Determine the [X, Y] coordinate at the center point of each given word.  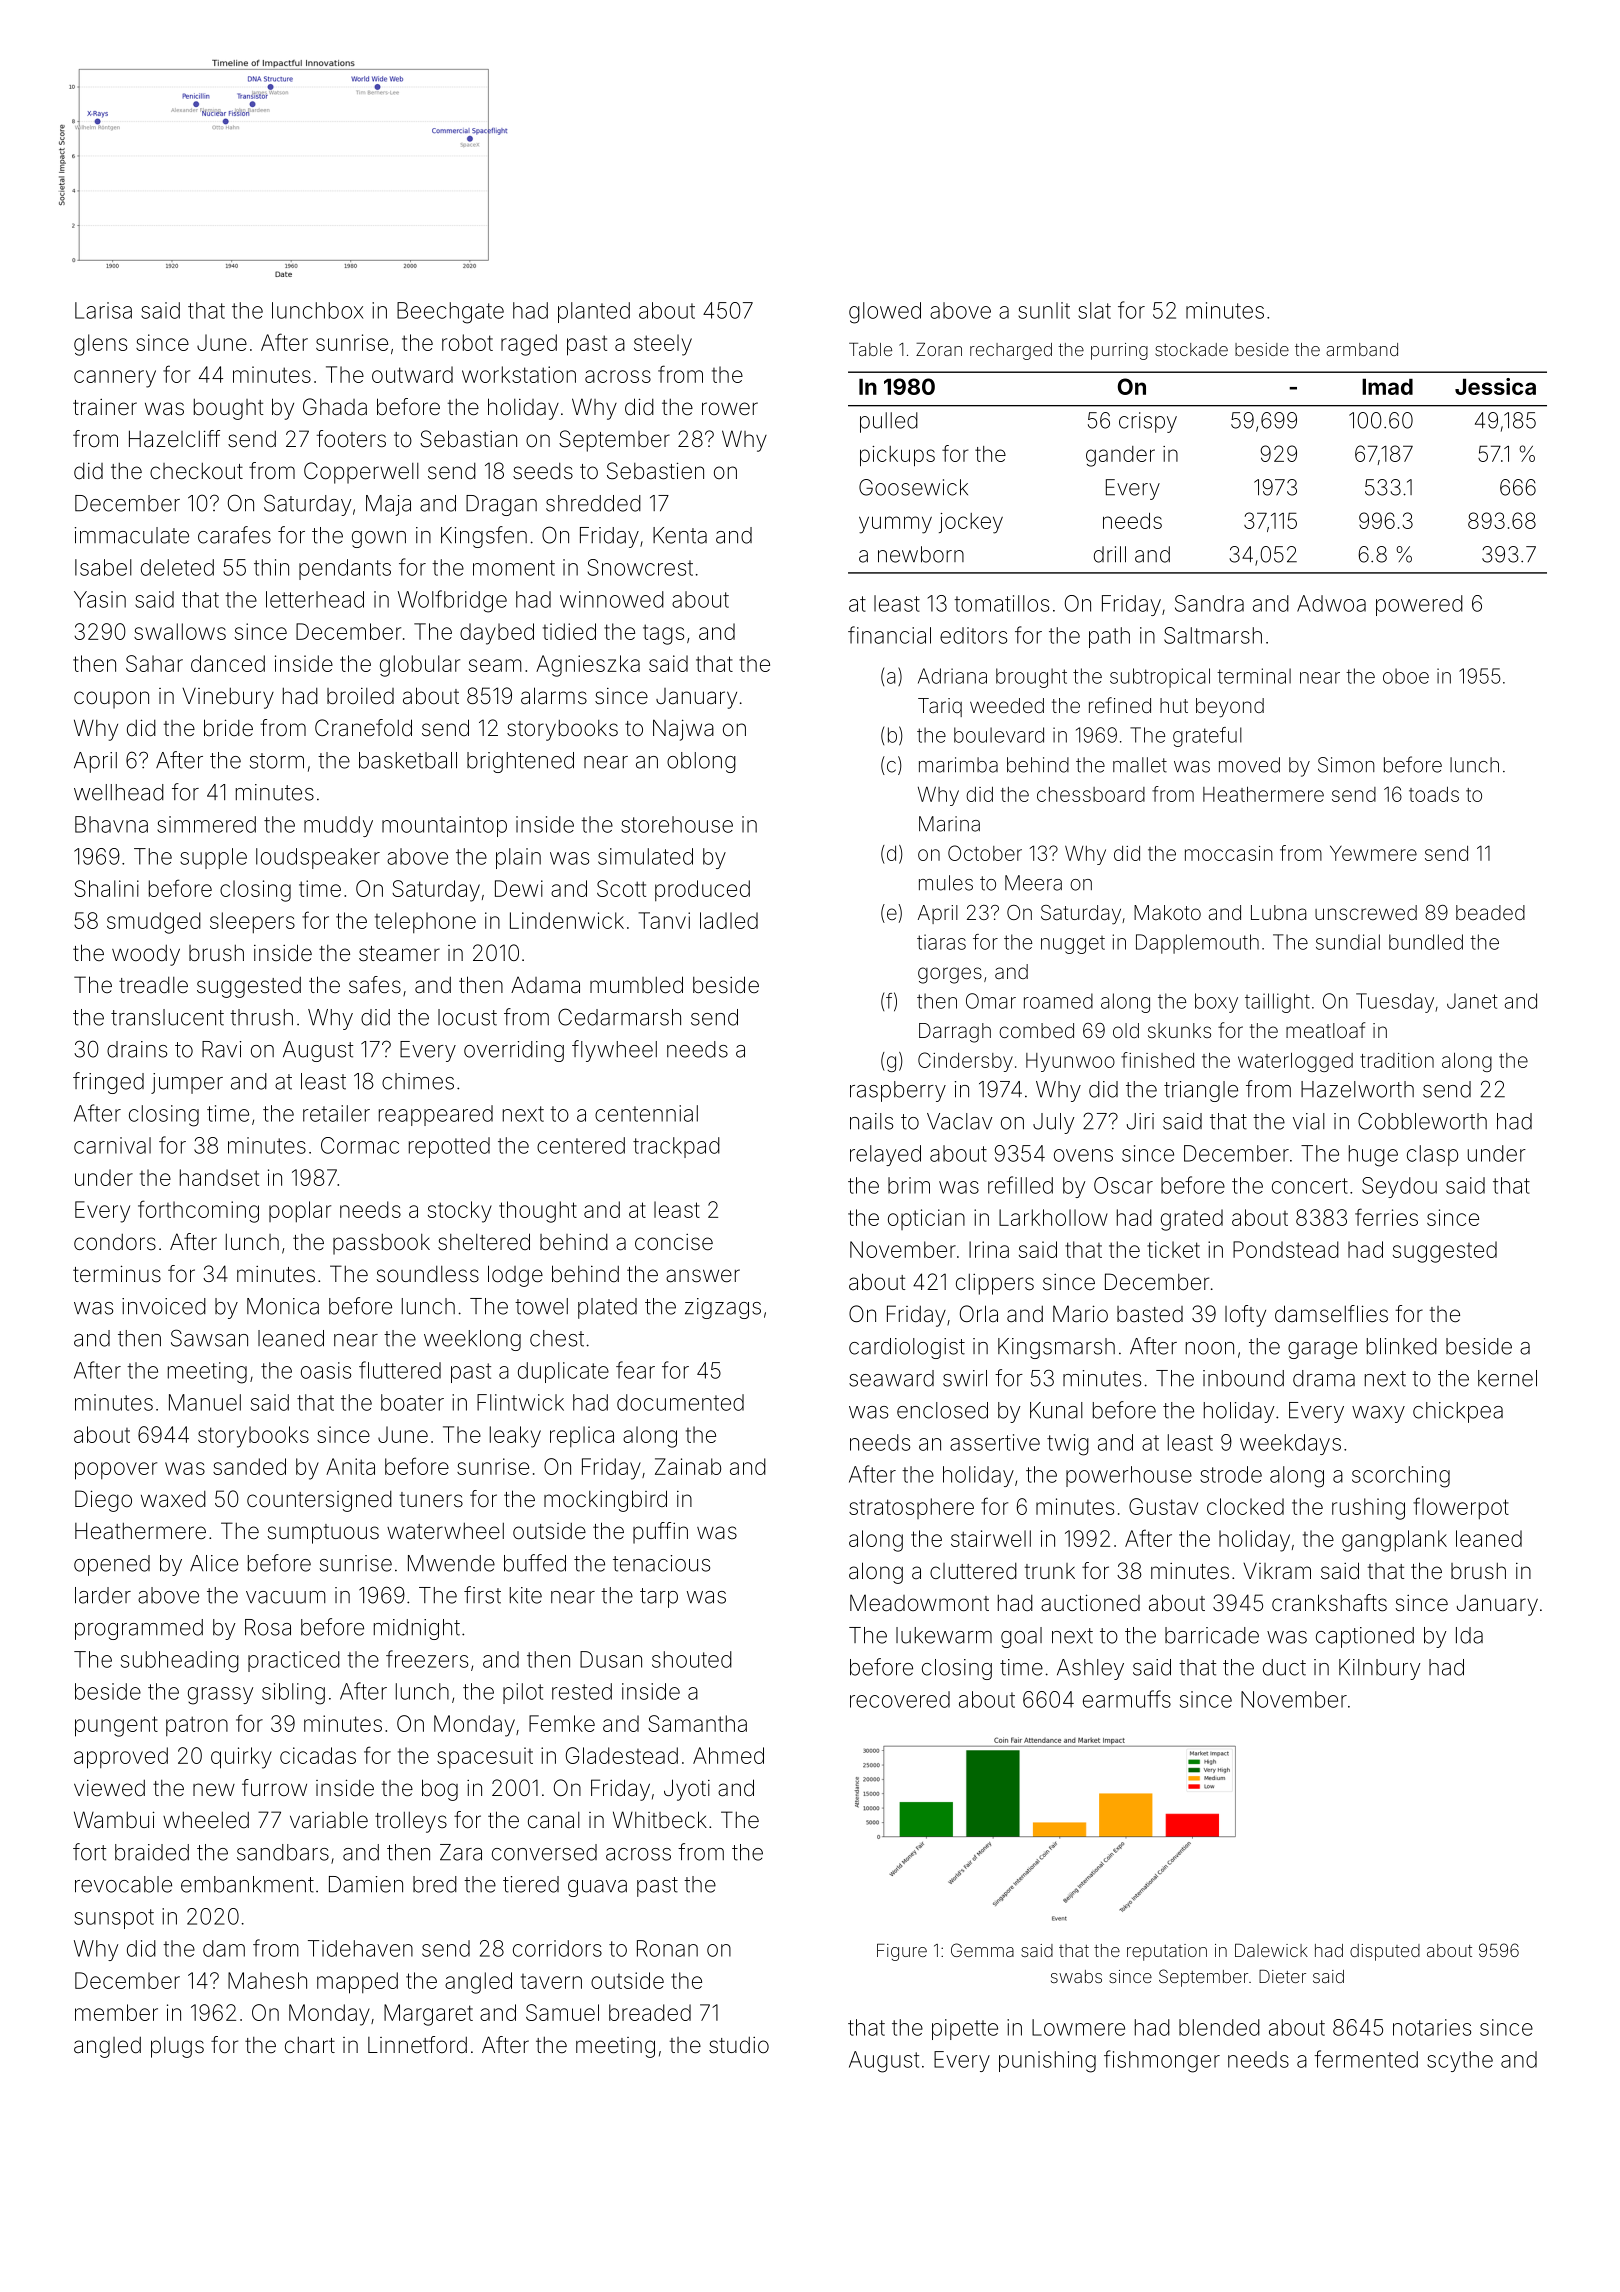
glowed [885, 313]
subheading [180, 1662]
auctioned [1090, 1603]
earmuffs [1127, 1699]
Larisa [103, 310]
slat [1094, 310]
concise [674, 1242]
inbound [1243, 1378]
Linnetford [417, 2044]
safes [375, 985]
